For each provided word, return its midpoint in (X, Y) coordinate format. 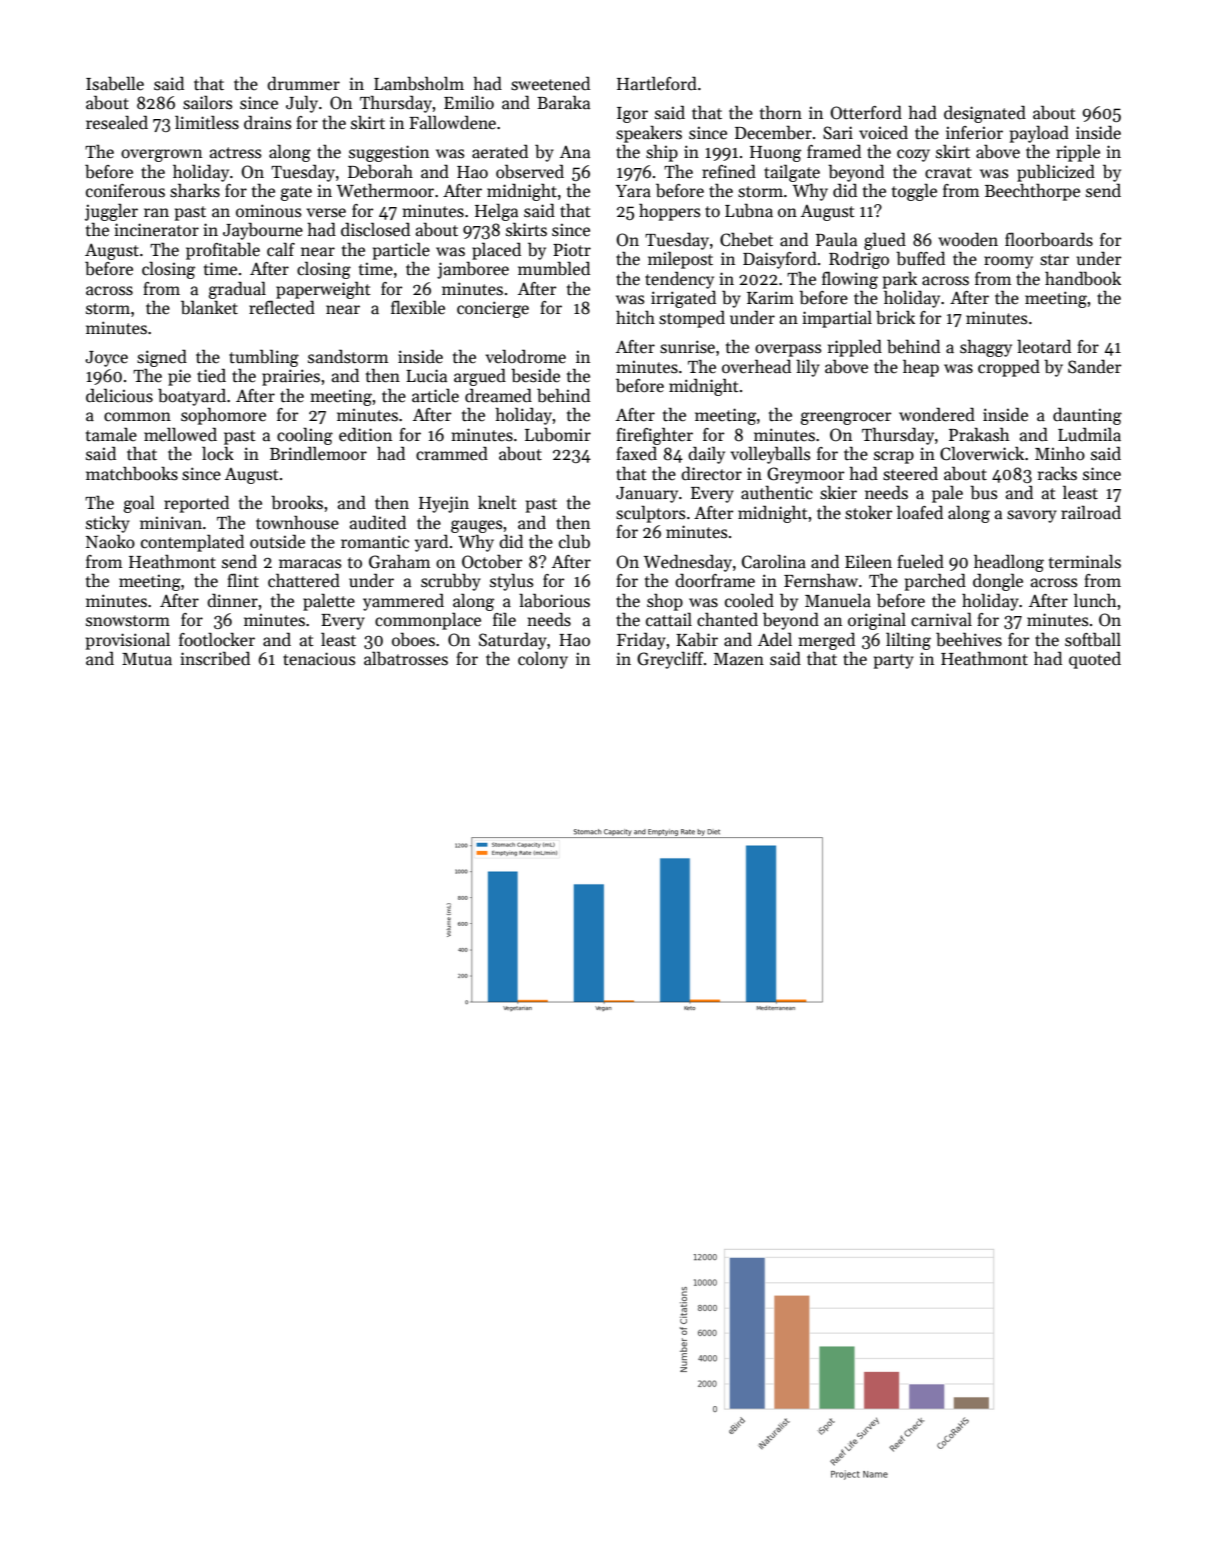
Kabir (697, 639)
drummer (303, 83)
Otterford (866, 112)
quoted (1095, 660)
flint (243, 581)
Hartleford (657, 83)
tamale (111, 434)
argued (480, 377)
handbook (1083, 278)
